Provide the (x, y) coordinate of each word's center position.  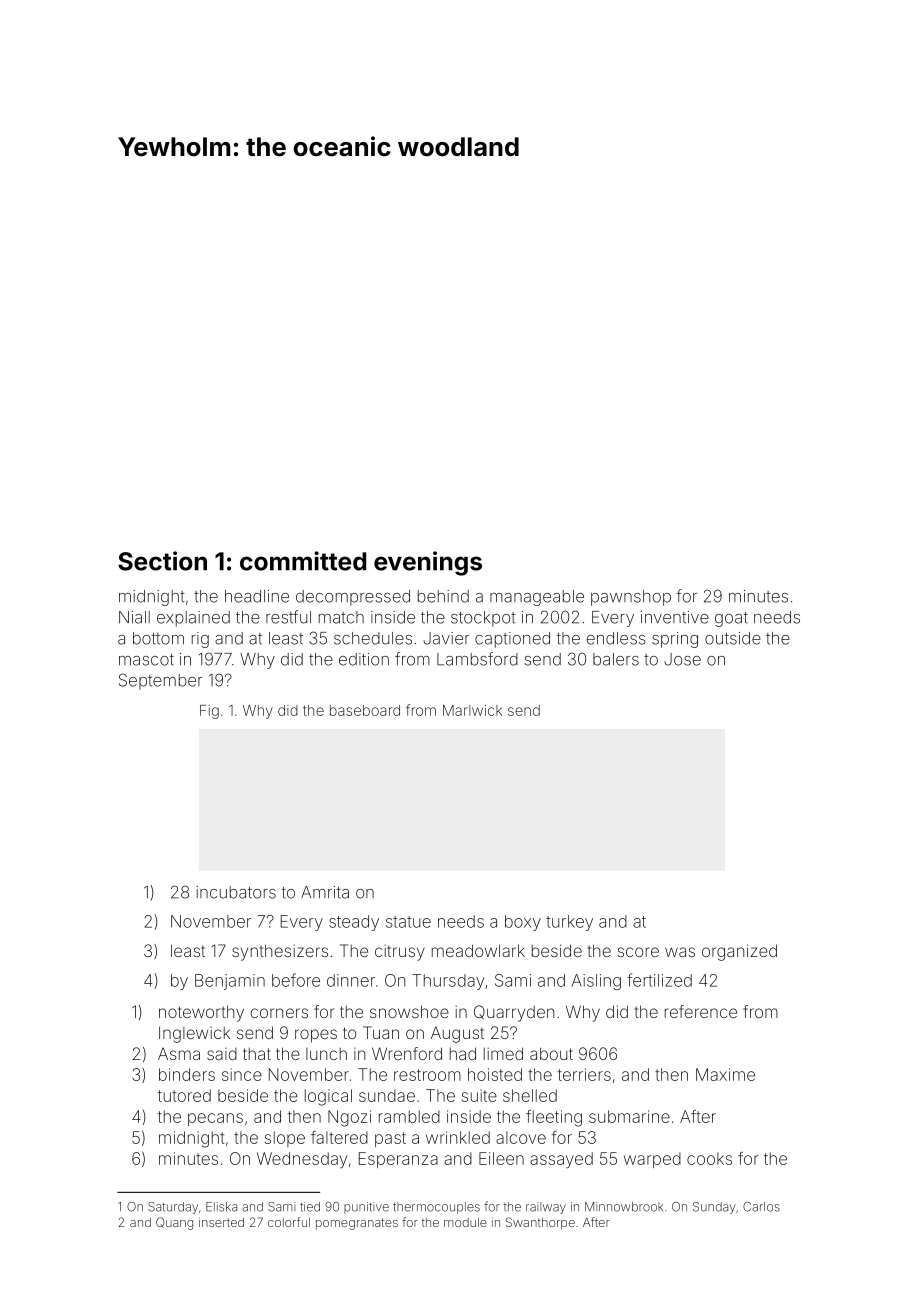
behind (443, 596)
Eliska (221, 1207)
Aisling (596, 982)
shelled (530, 1095)
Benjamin (230, 982)
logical (328, 1097)
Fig (209, 712)
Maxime (725, 1074)
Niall (134, 617)
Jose (682, 659)
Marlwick (472, 710)
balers (616, 659)
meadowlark (478, 950)
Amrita (325, 892)
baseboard (365, 710)
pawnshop (631, 598)
